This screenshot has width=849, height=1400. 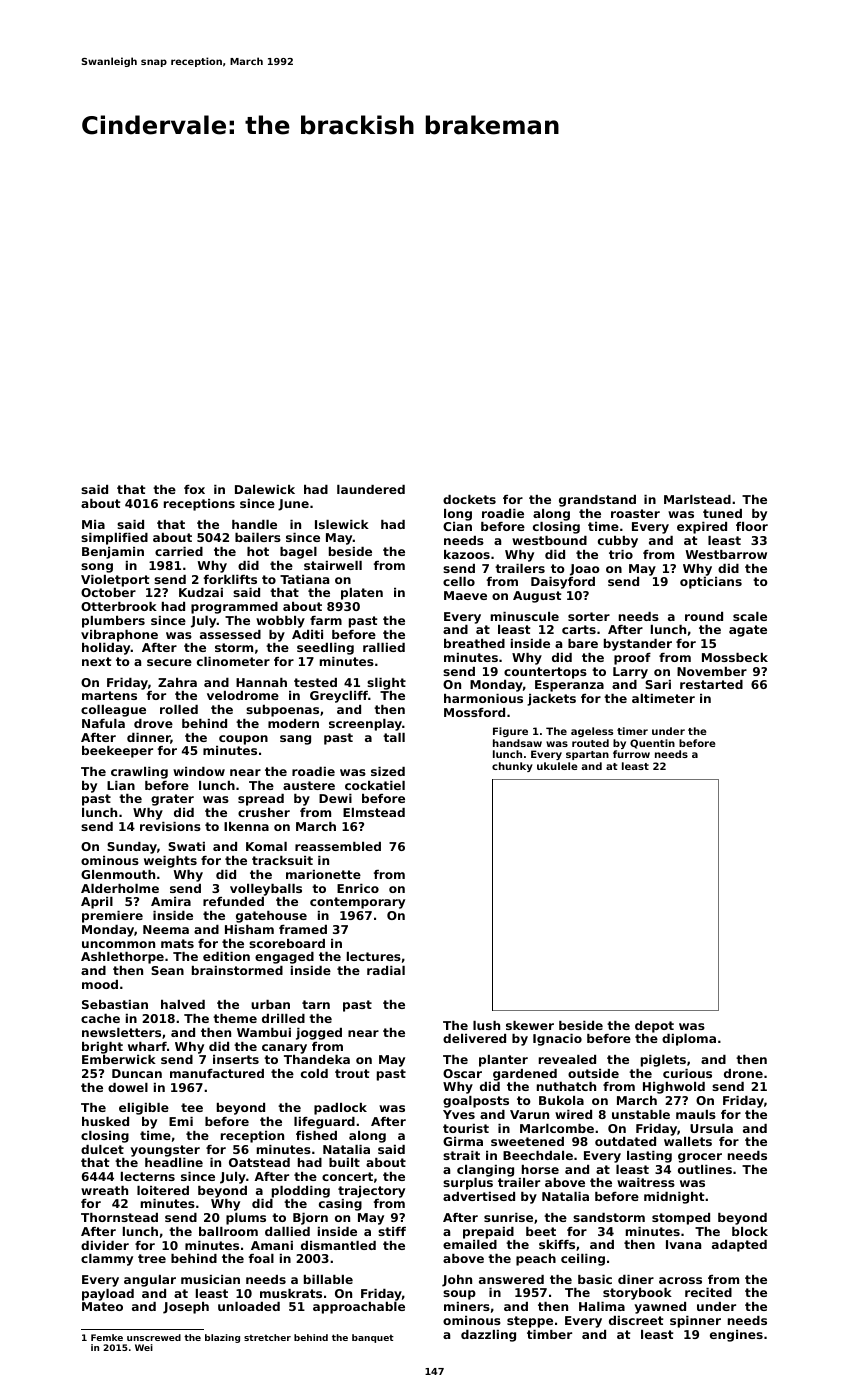 What do you see at coordinates (261, 800) in the screenshot?
I see `spread` at bounding box center [261, 800].
